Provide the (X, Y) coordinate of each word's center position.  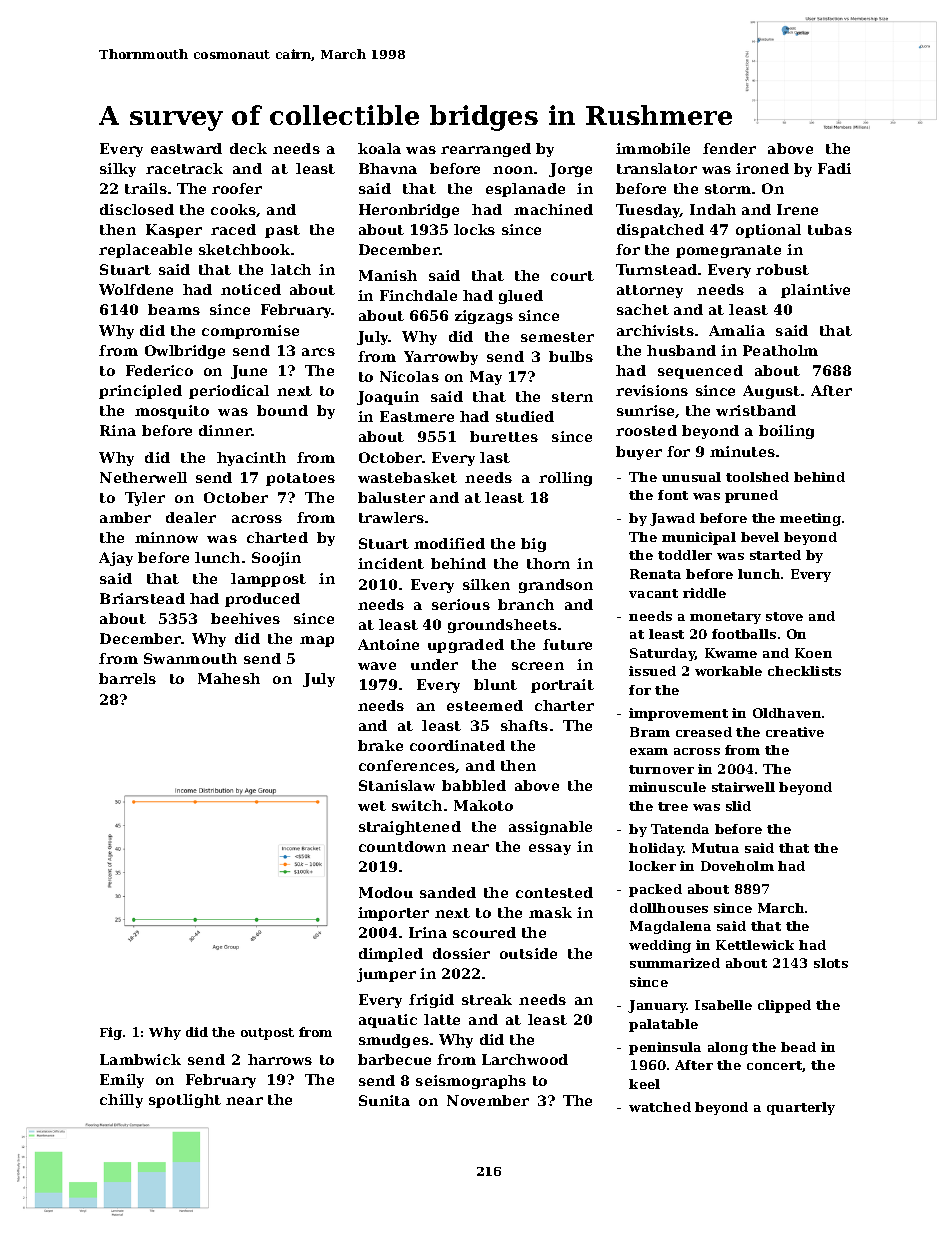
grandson (556, 586)
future (567, 644)
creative (795, 732)
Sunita (384, 1100)
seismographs (471, 1082)
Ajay (116, 559)
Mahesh (229, 678)
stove (784, 616)
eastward (186, 148)
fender (729, 148)
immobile (653, 148)
